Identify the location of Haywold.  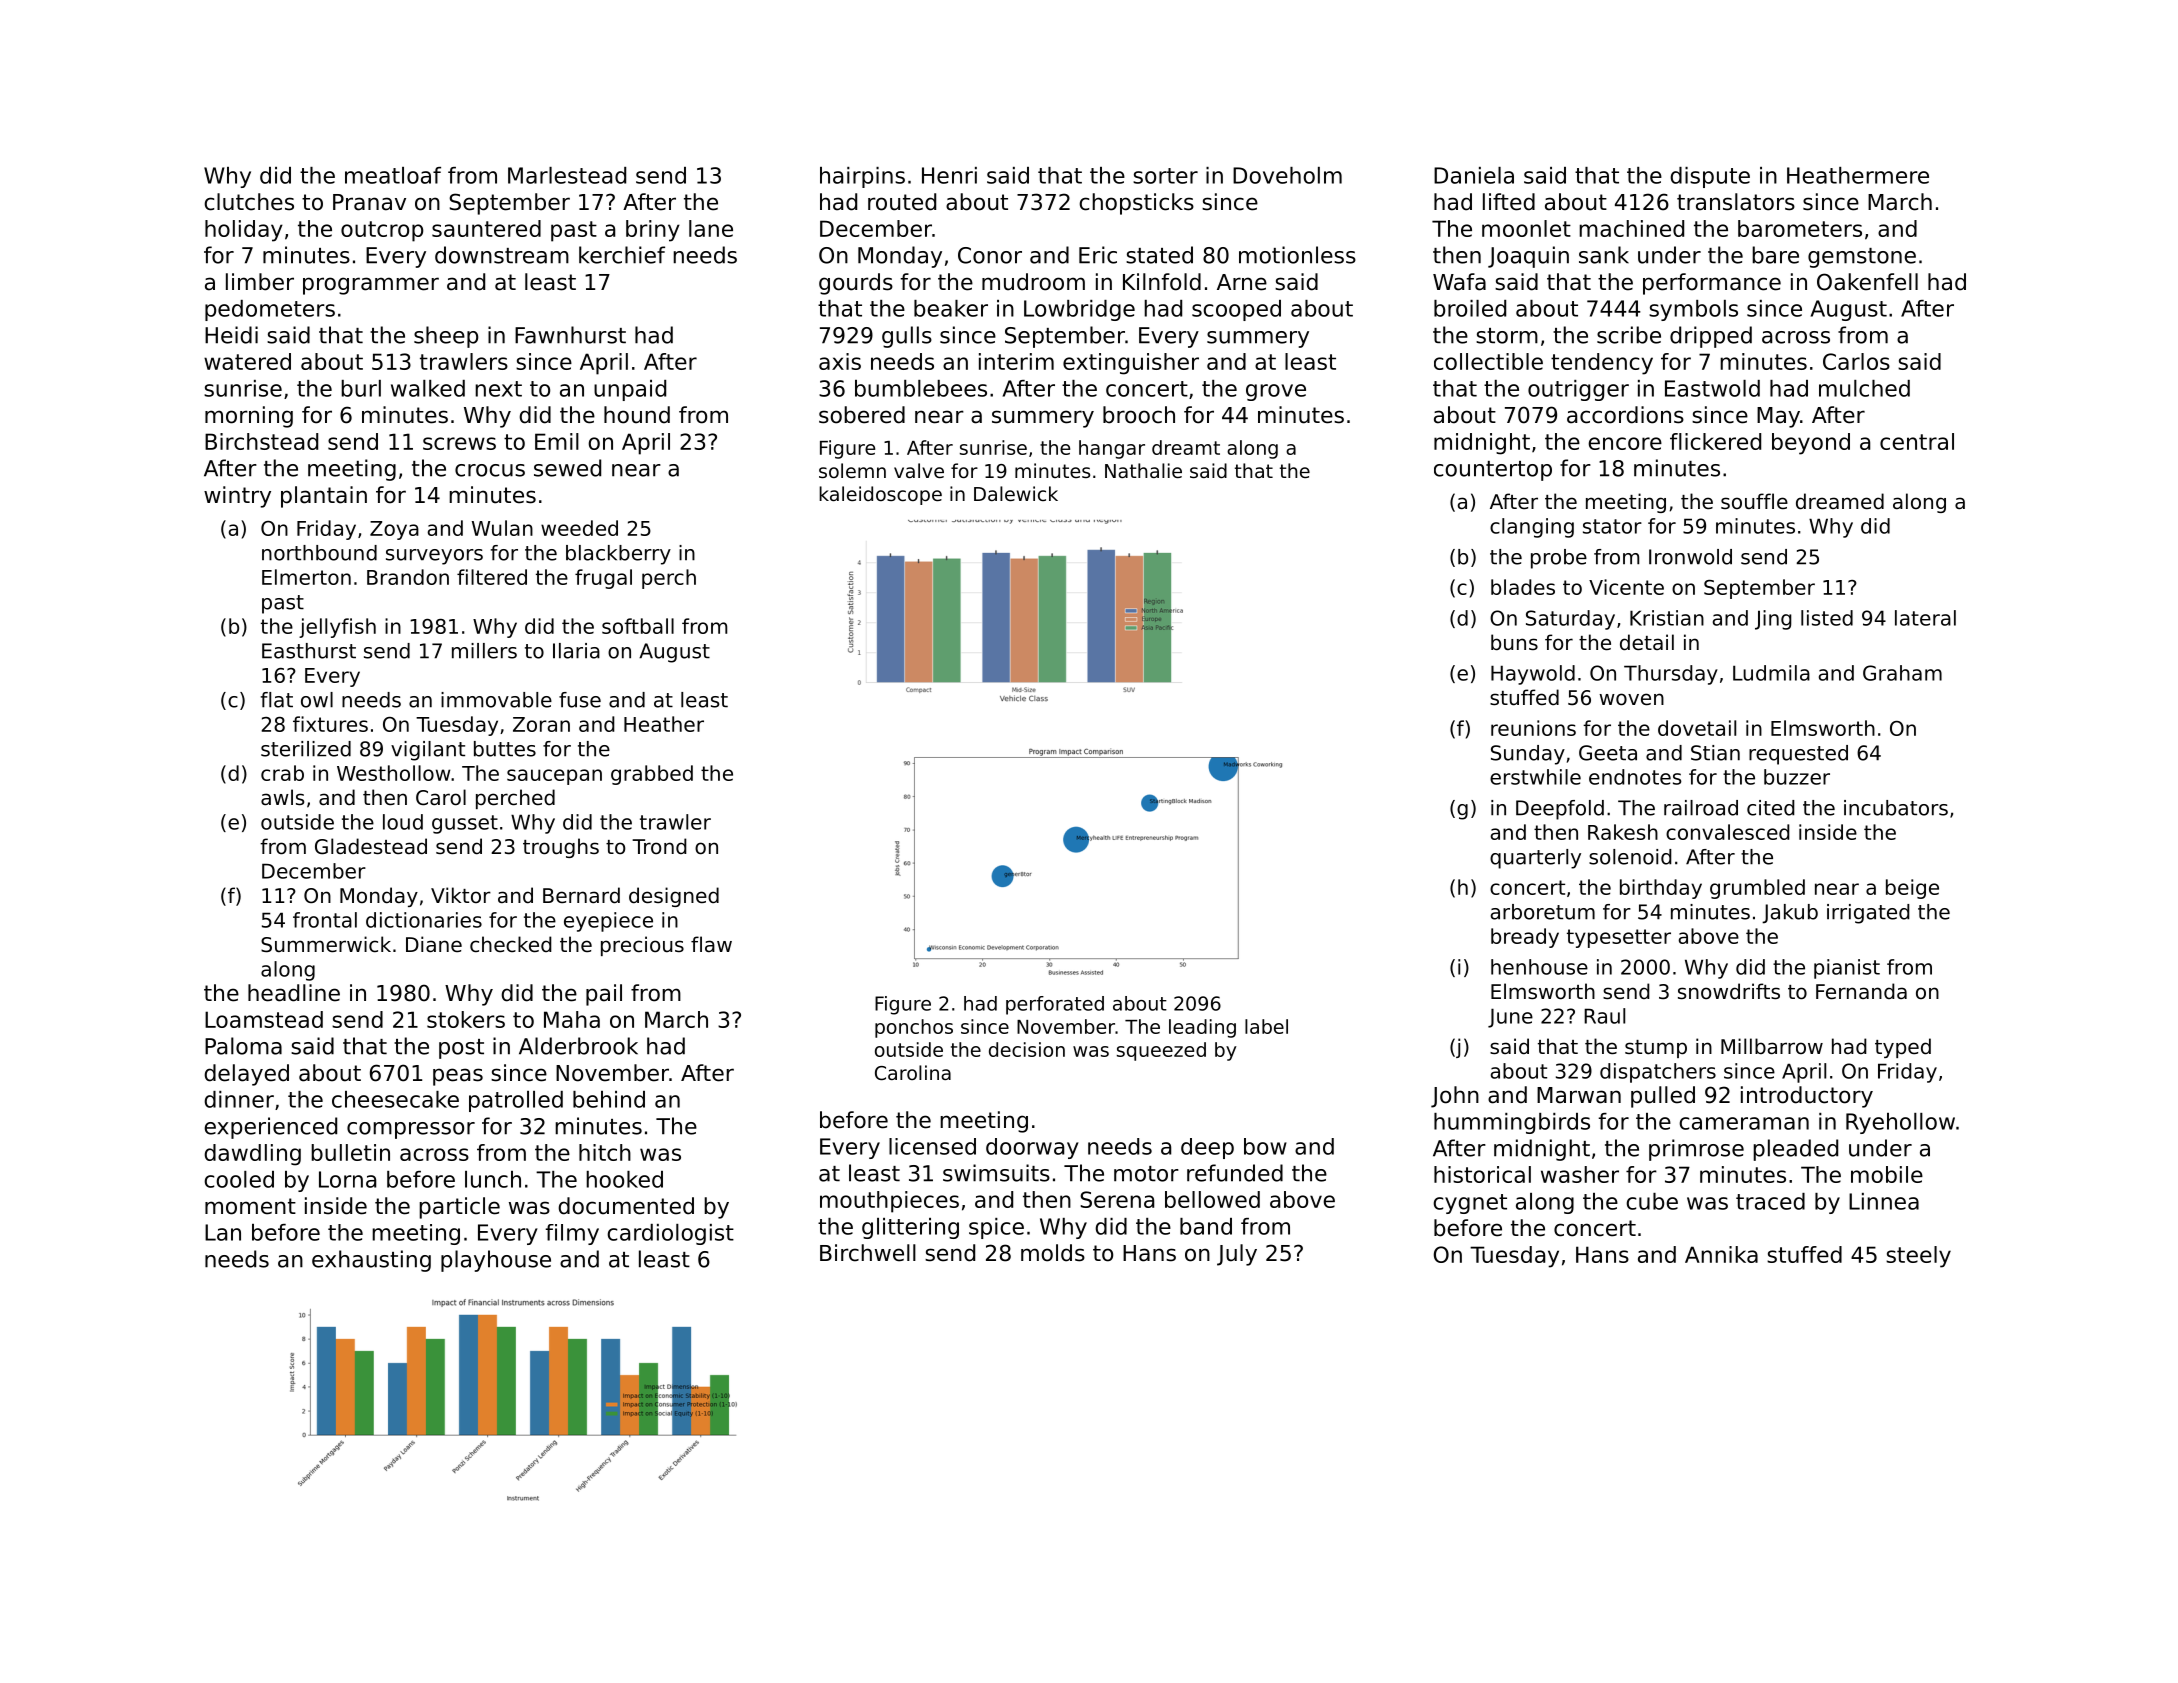
(1533, 675).
